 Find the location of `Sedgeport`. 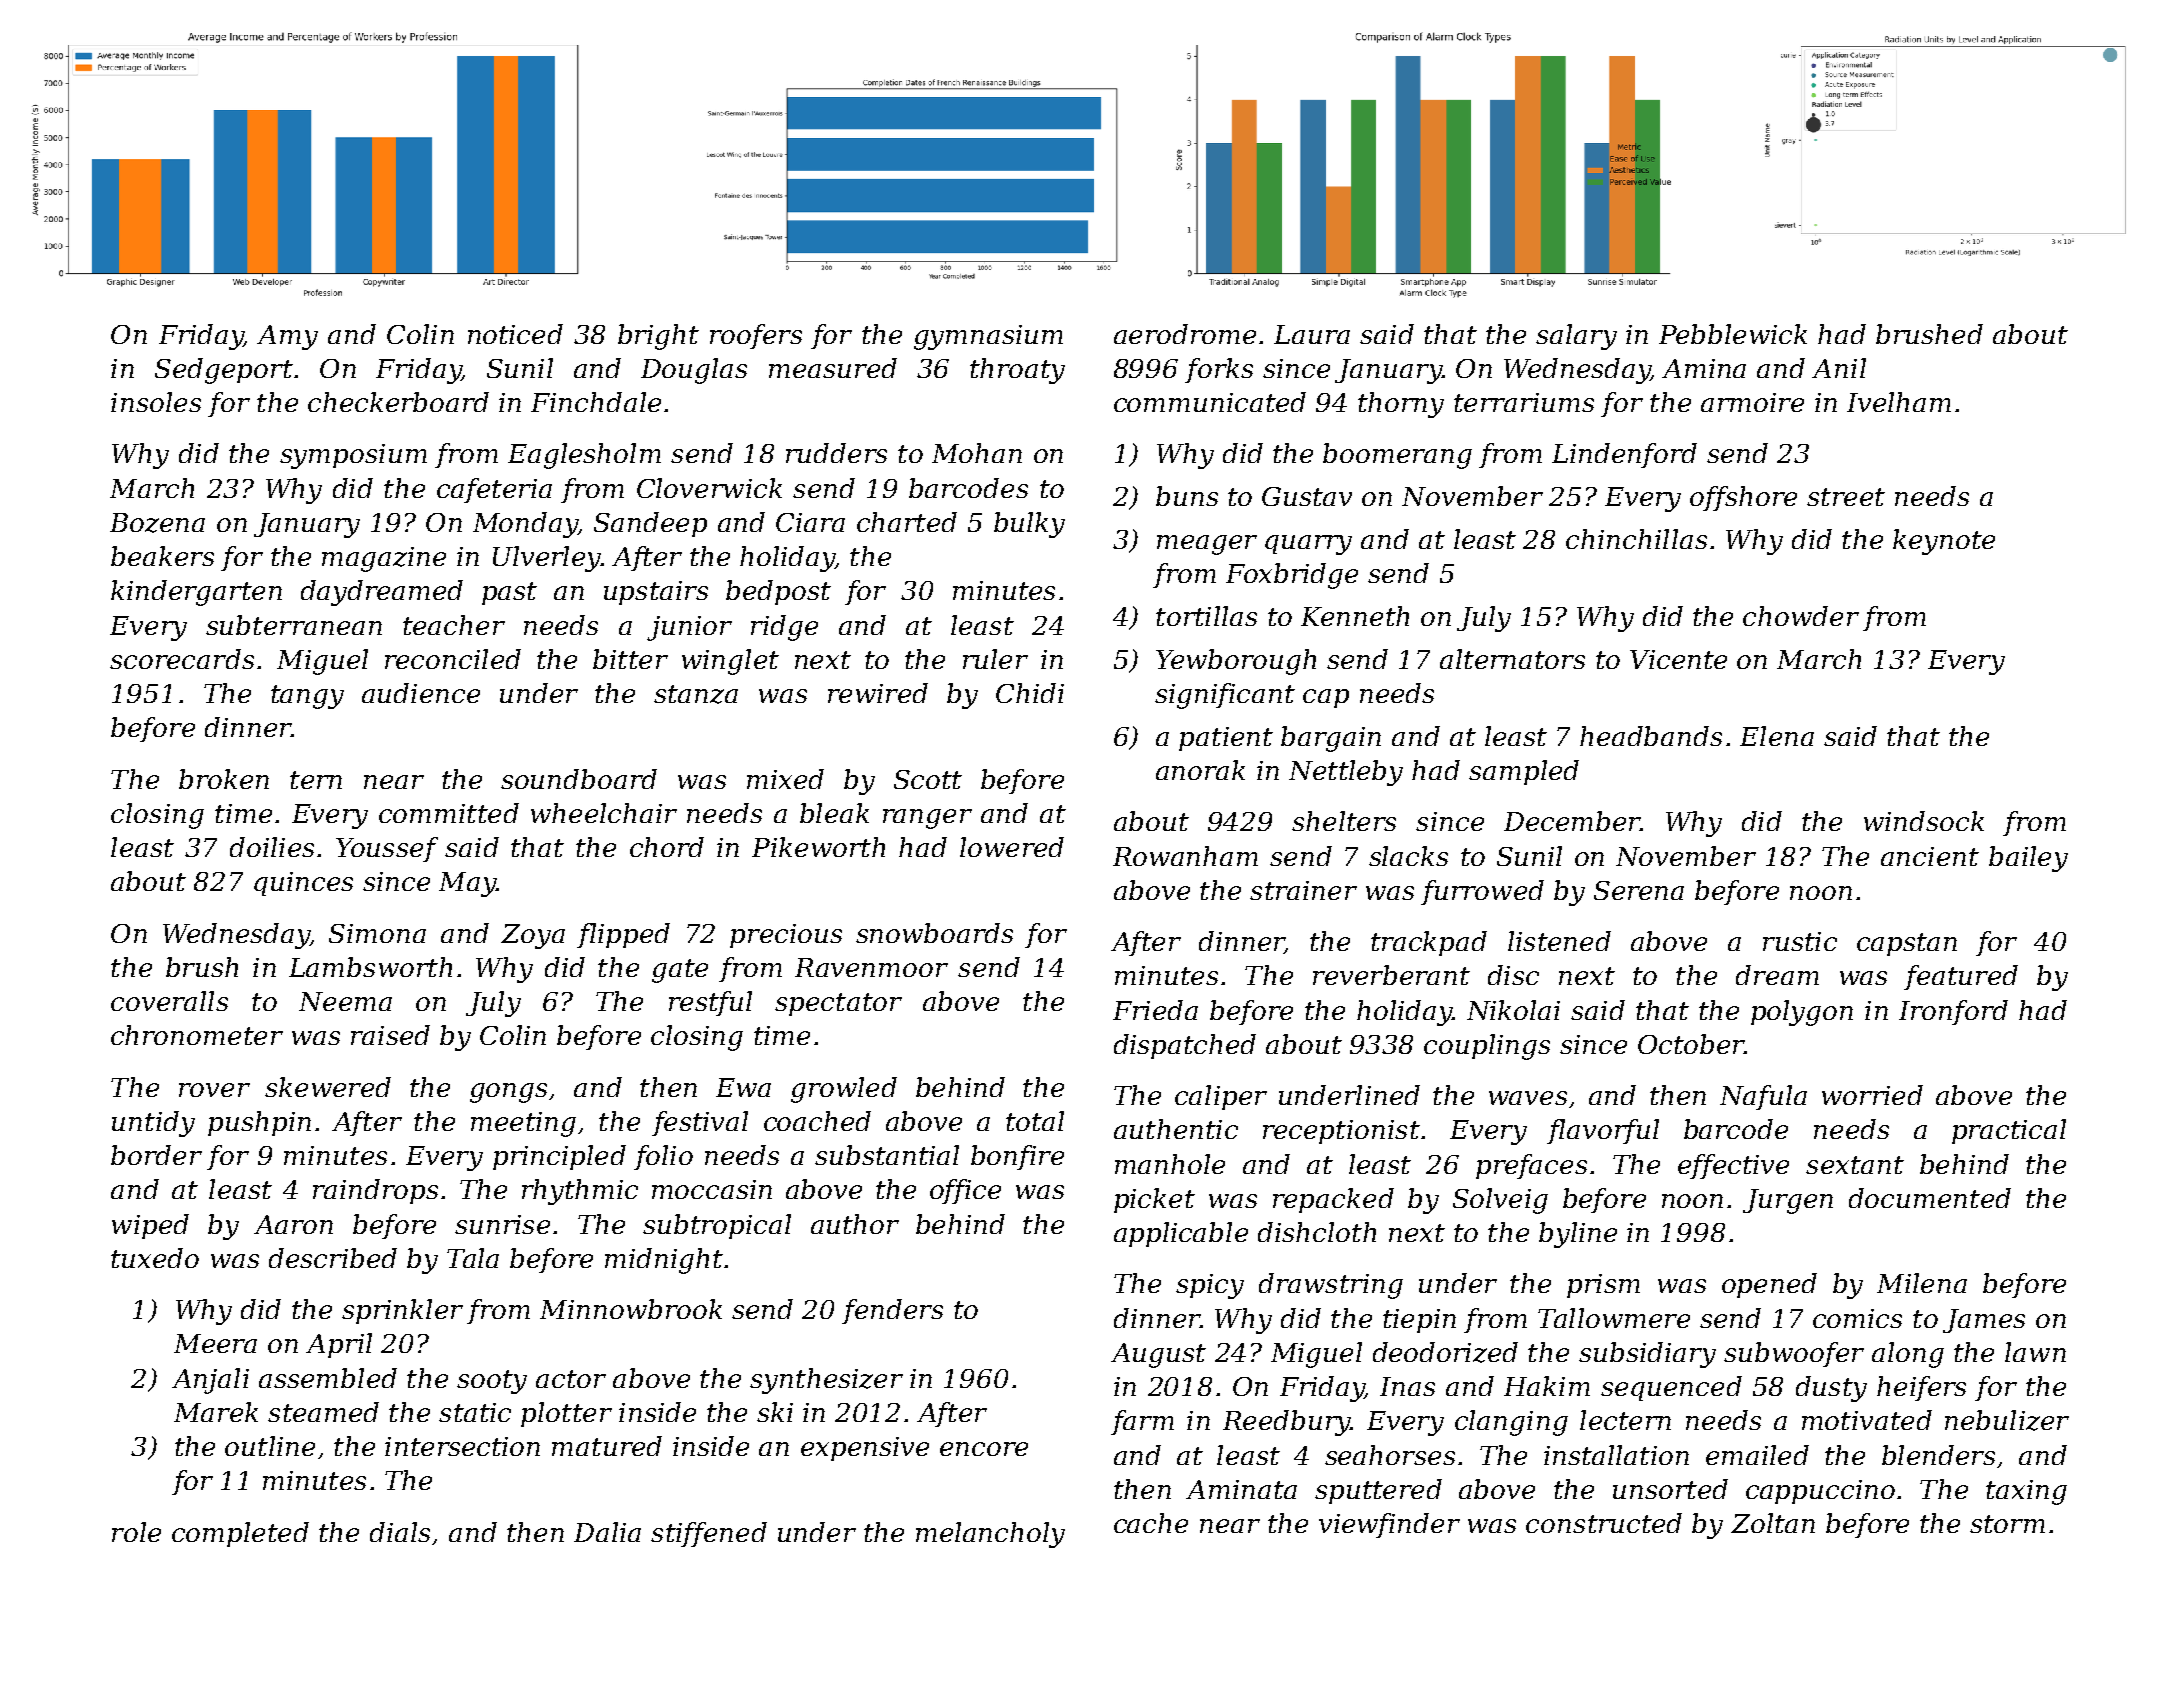

Sedgeport is located at coordinates (224, 371).
